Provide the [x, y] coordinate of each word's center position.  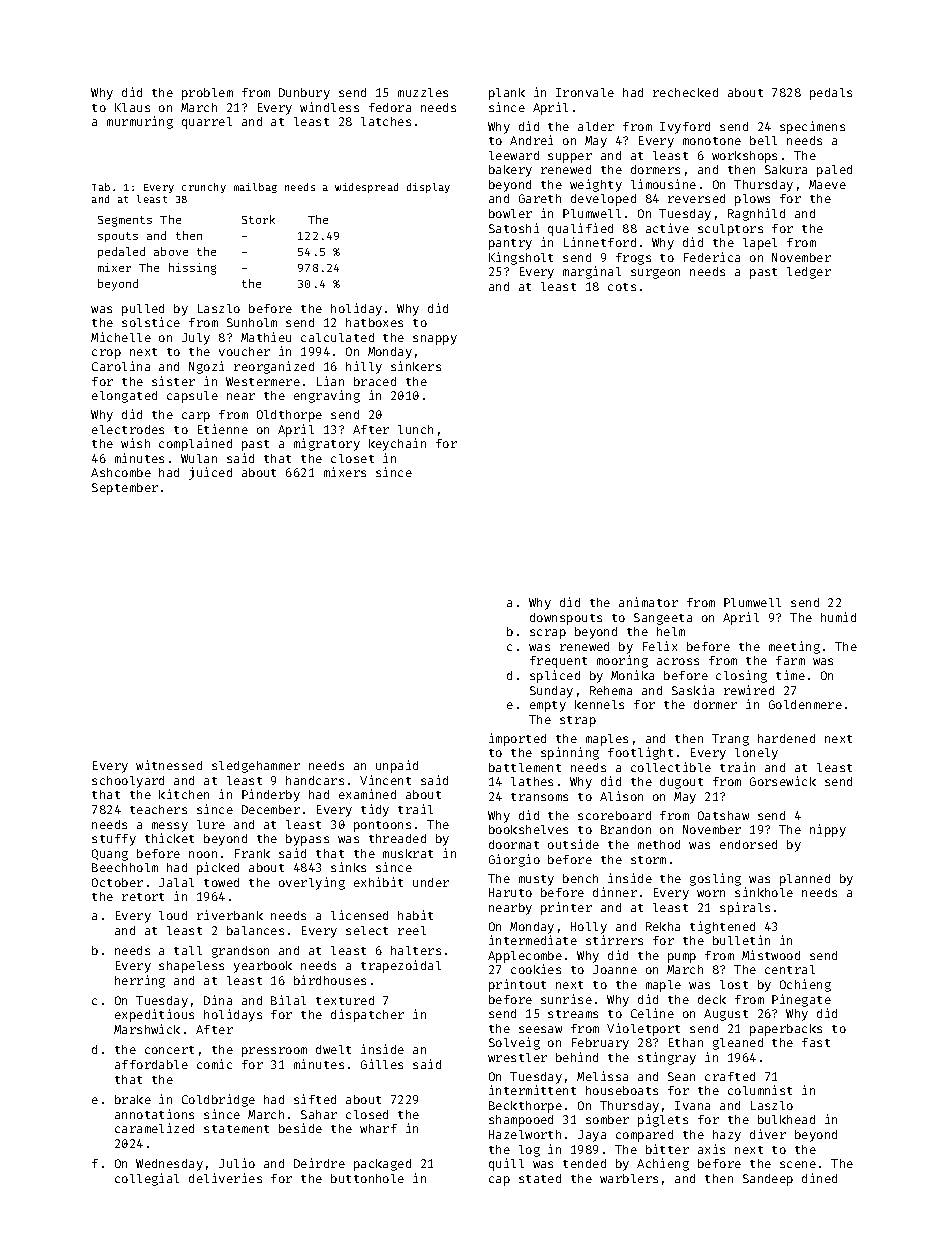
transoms [539, 797]
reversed [696, 198]
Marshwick [147, 1029]
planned [805, 880]
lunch [415, 429]
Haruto [510, 892]
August [726, 1015]
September [125, 489]
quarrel [207, 123]
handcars [315, 780]
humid [838, 617]
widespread [366, 188]
